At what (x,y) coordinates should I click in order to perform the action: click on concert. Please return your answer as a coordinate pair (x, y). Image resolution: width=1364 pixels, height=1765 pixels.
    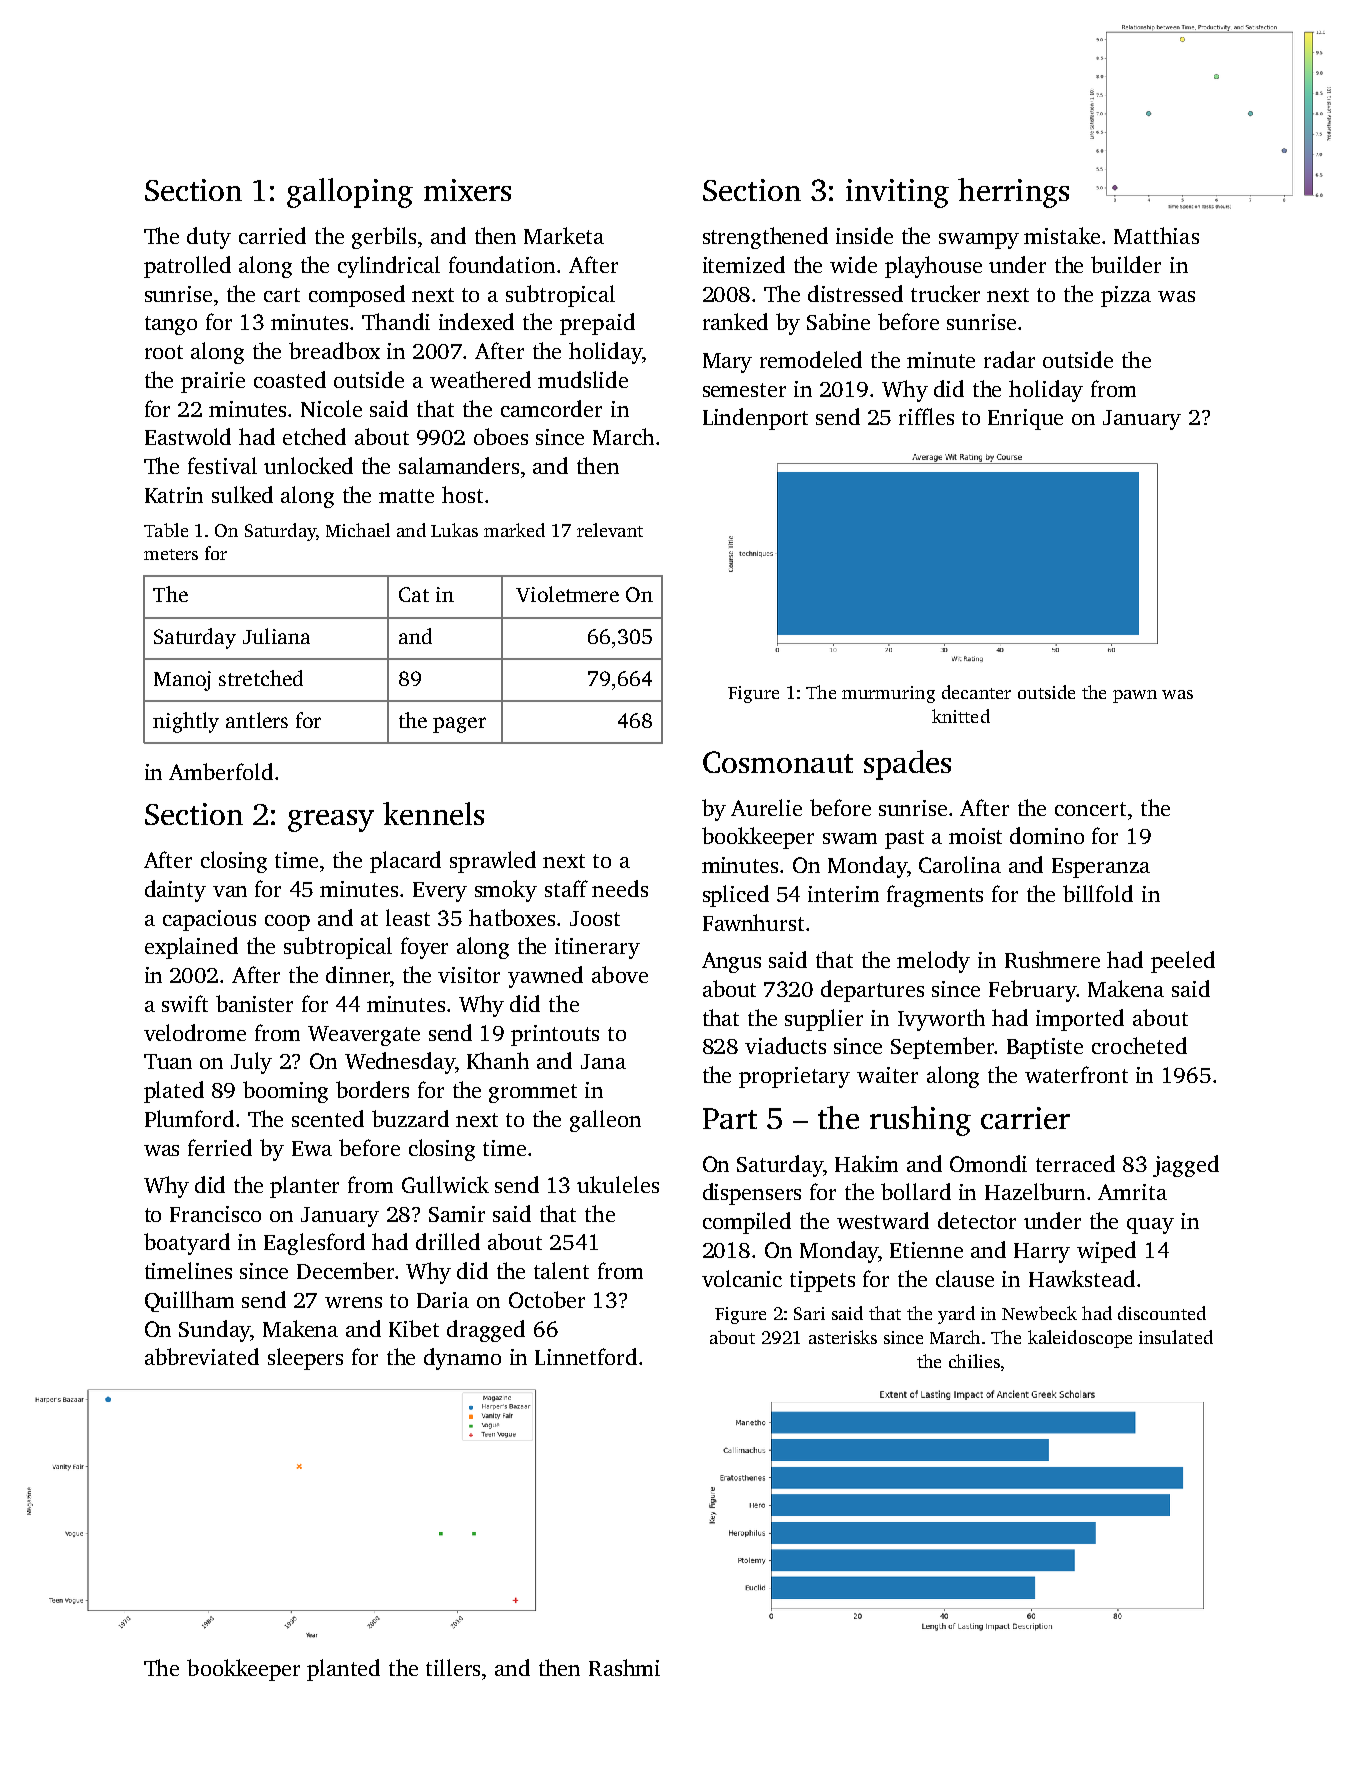
    Looking at the image, I should click on (1090, 809).
